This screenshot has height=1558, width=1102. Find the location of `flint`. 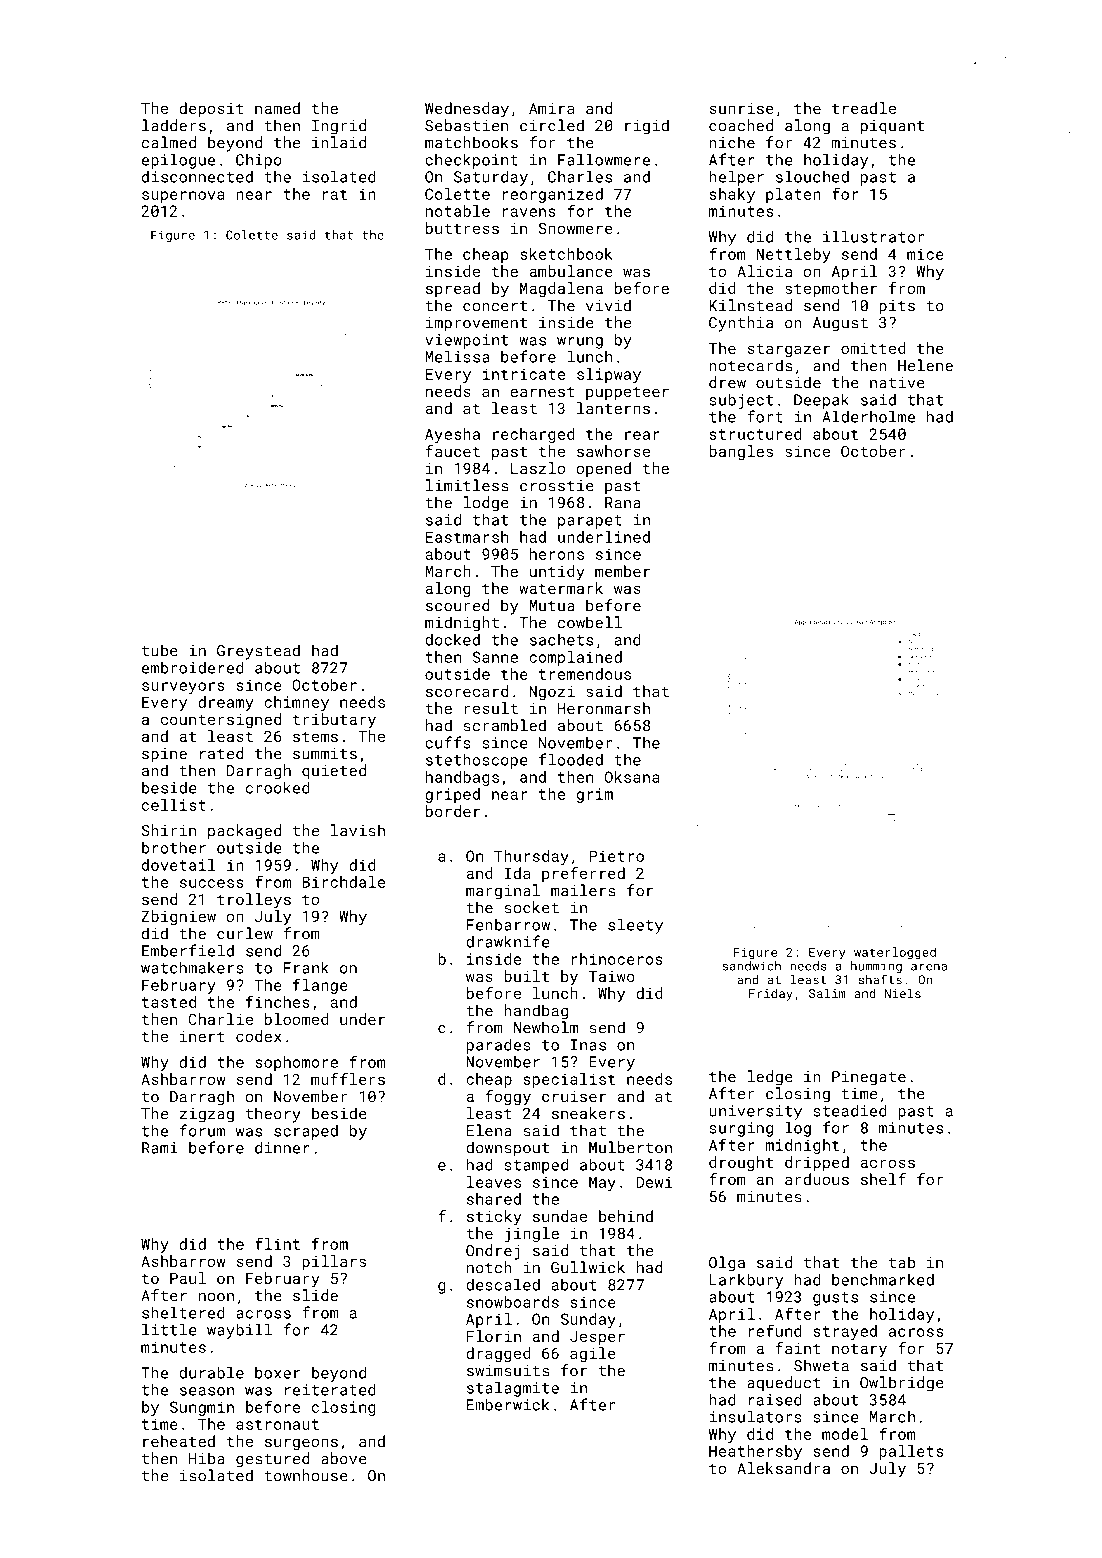

flint is located at coordinates (277, 1243).
